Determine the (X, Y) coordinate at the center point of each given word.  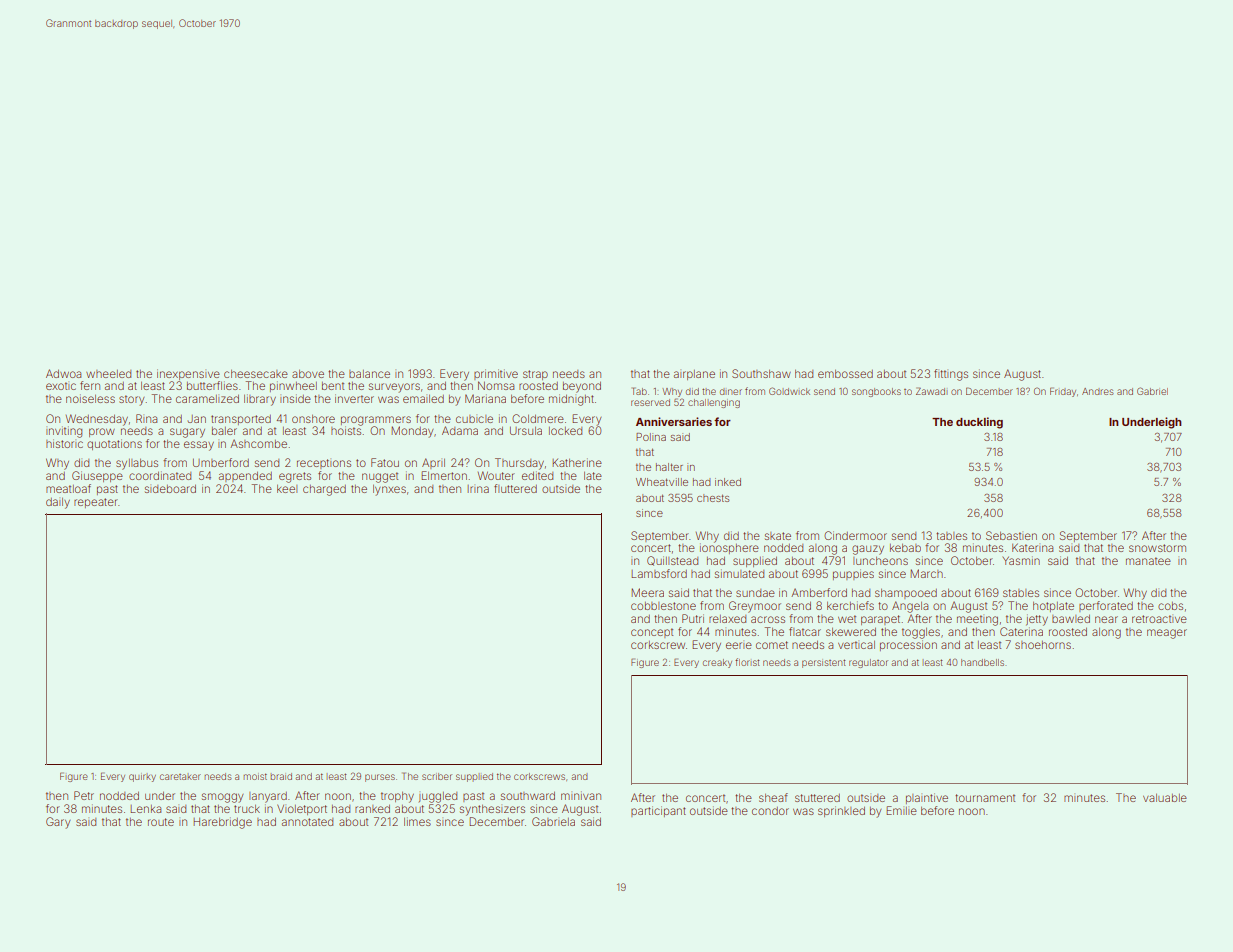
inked (728, 482)
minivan (581, 795)
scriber (437, 776)
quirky (142, 777)
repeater (96, 503)
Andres (1098, 391)
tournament (985, 798)
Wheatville (662, 482)
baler (224, 431)
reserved (650, 402)
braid (281, 776)
